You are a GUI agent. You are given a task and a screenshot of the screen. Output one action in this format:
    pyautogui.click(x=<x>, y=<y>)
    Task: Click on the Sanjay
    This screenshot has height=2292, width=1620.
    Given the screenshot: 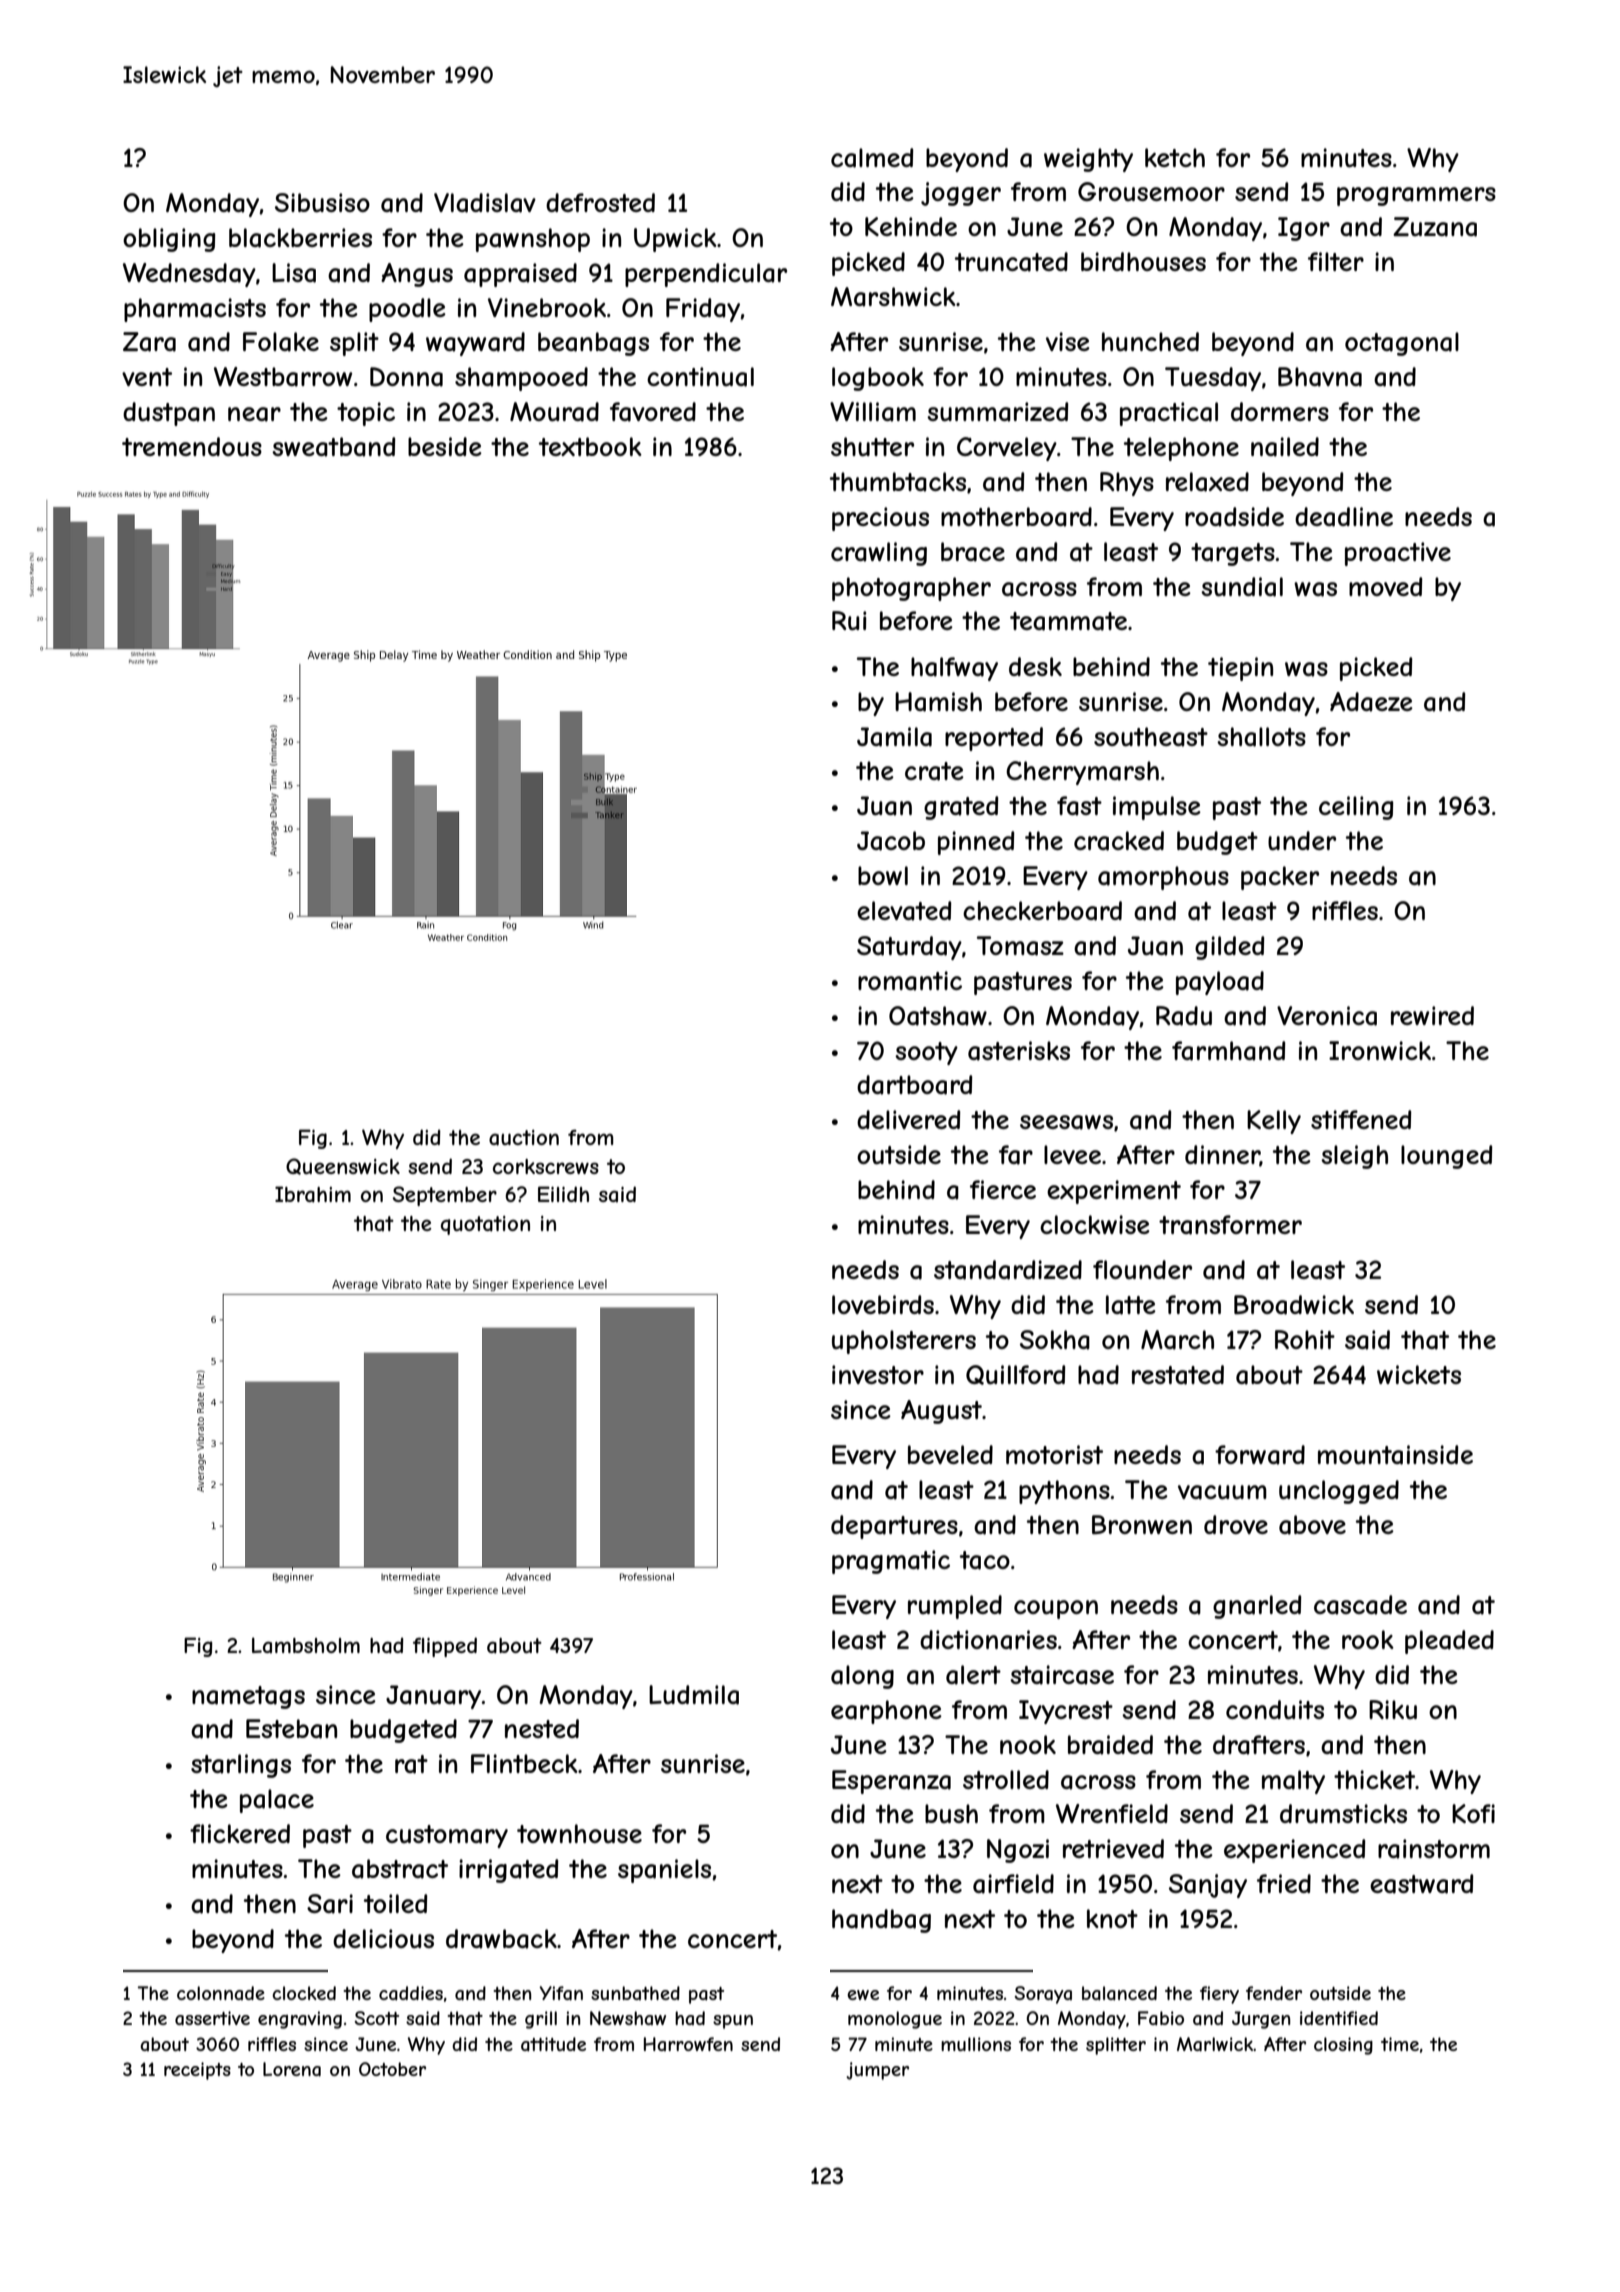 What is the action you would take?
    pyautogui.click(x=1208, y=1886)
